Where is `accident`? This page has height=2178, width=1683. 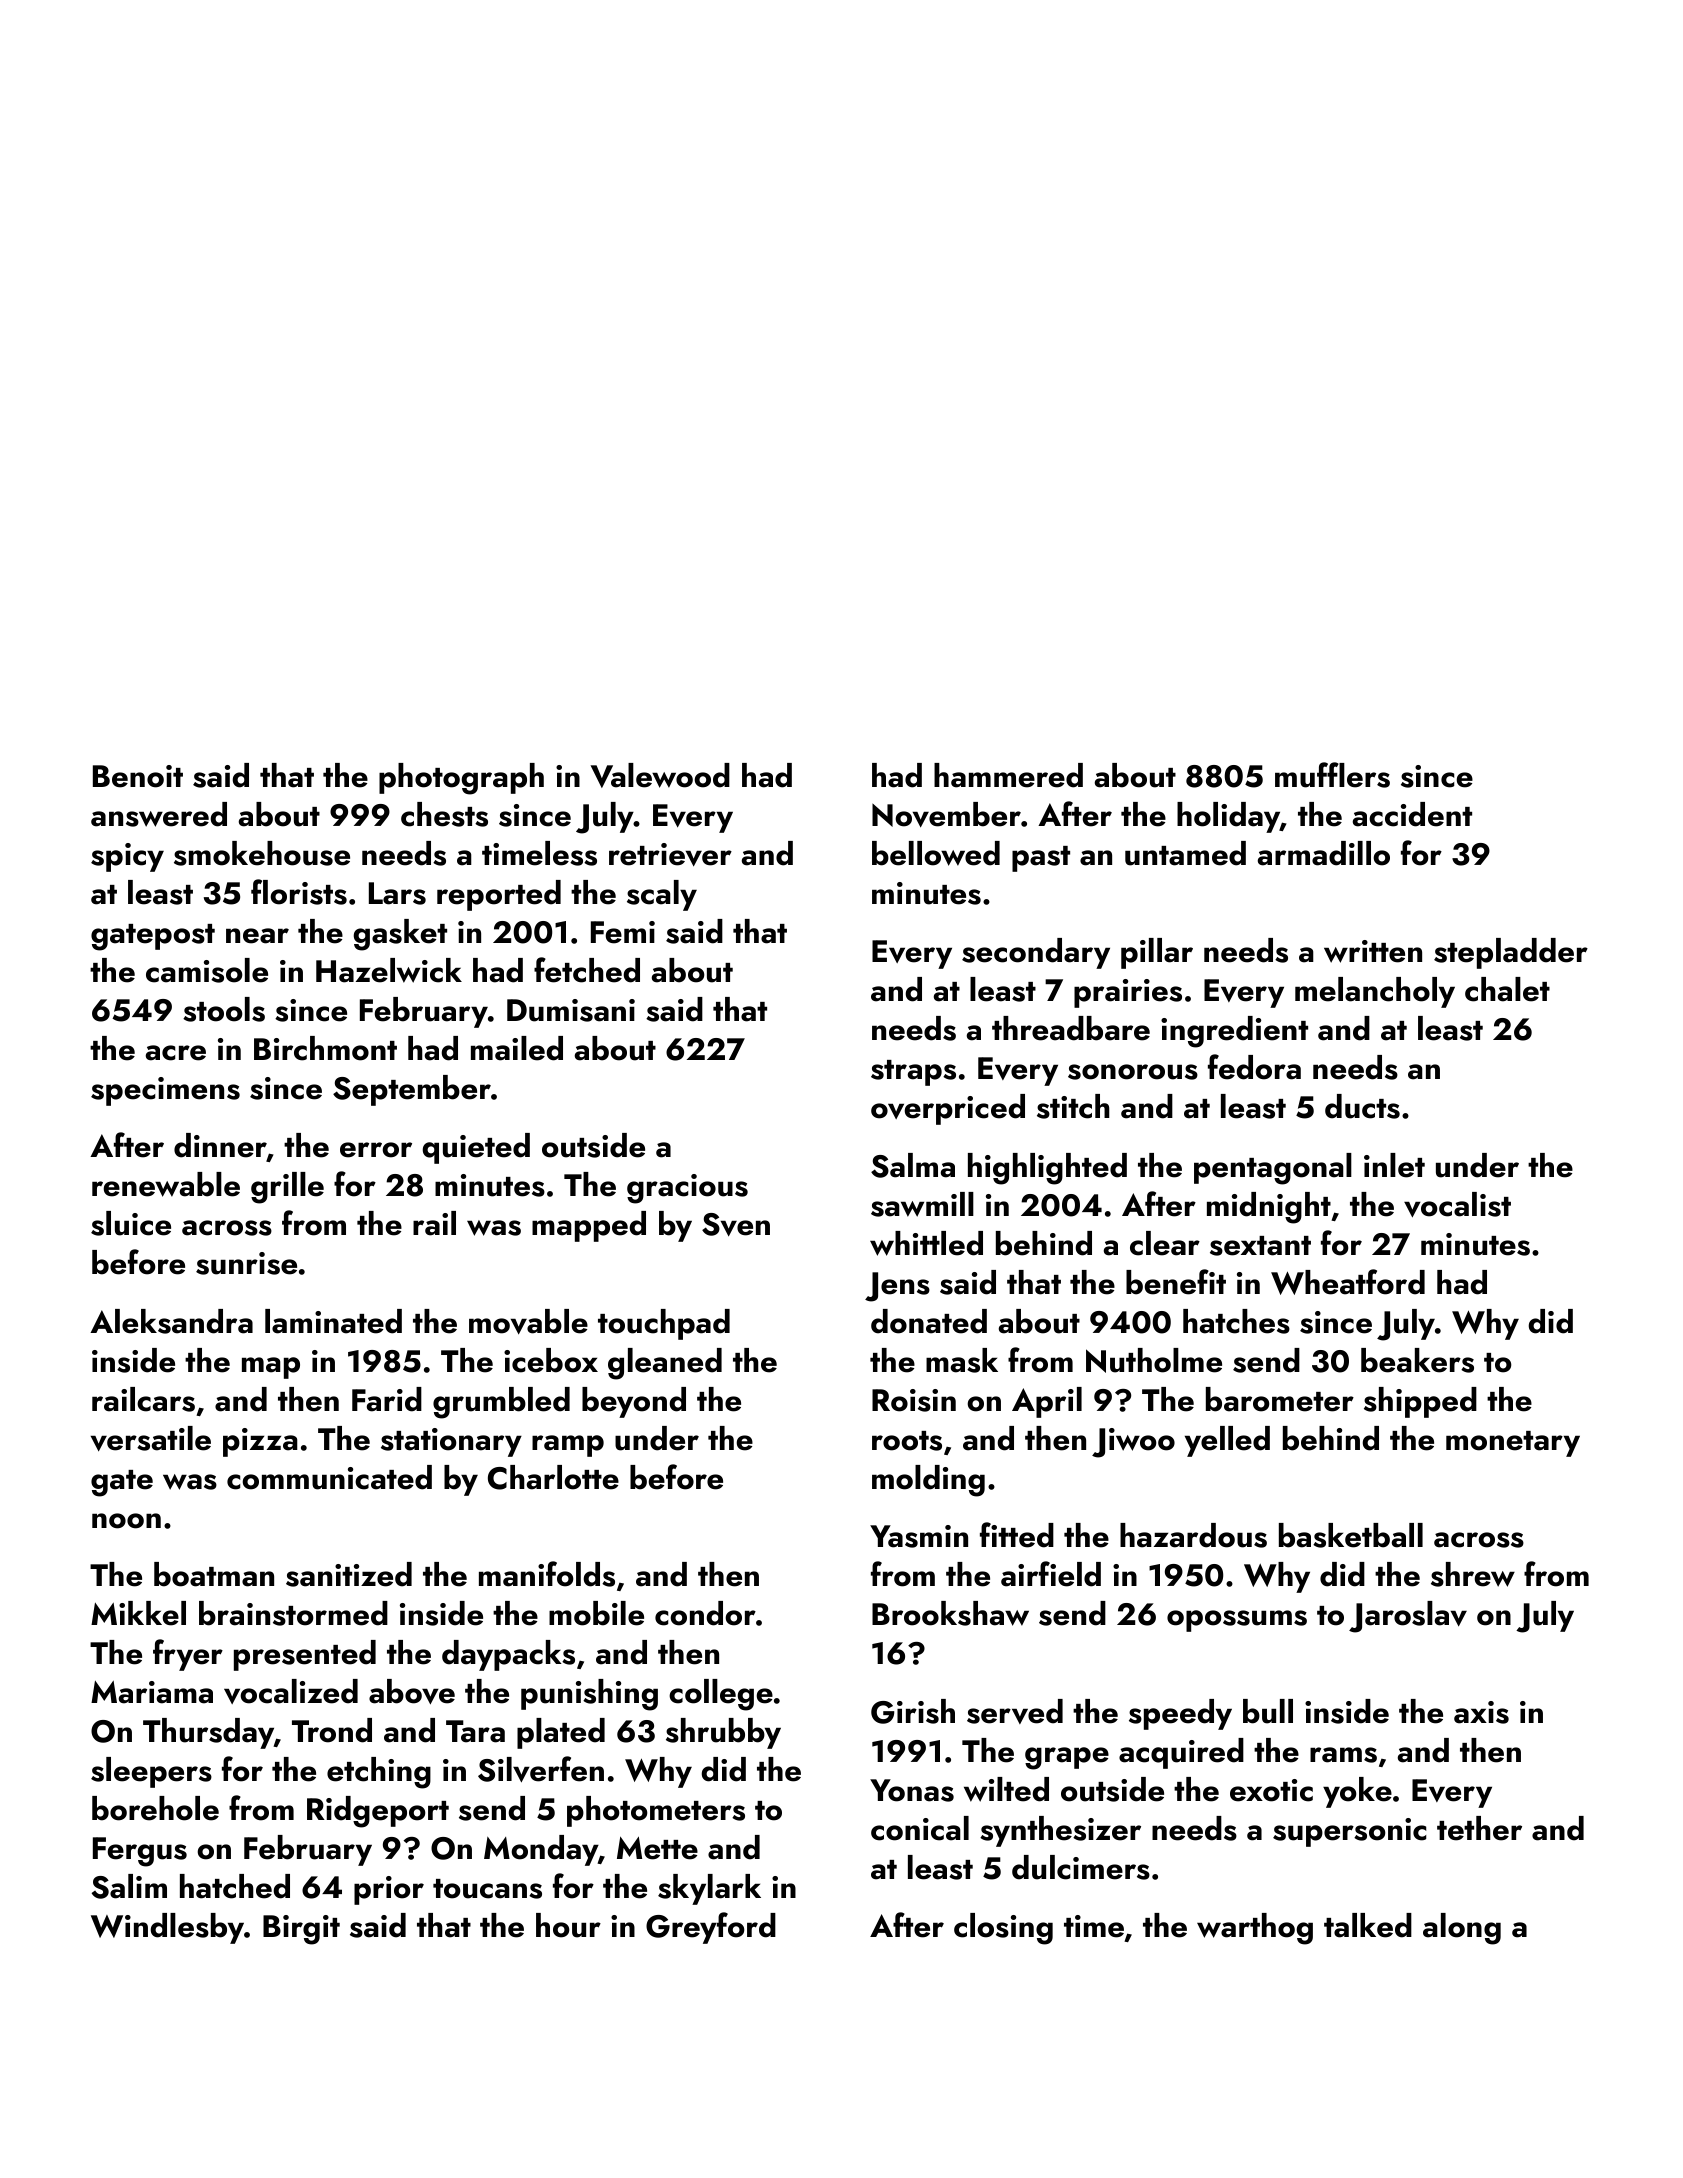 accident is located at coordinates (1412, 814).
